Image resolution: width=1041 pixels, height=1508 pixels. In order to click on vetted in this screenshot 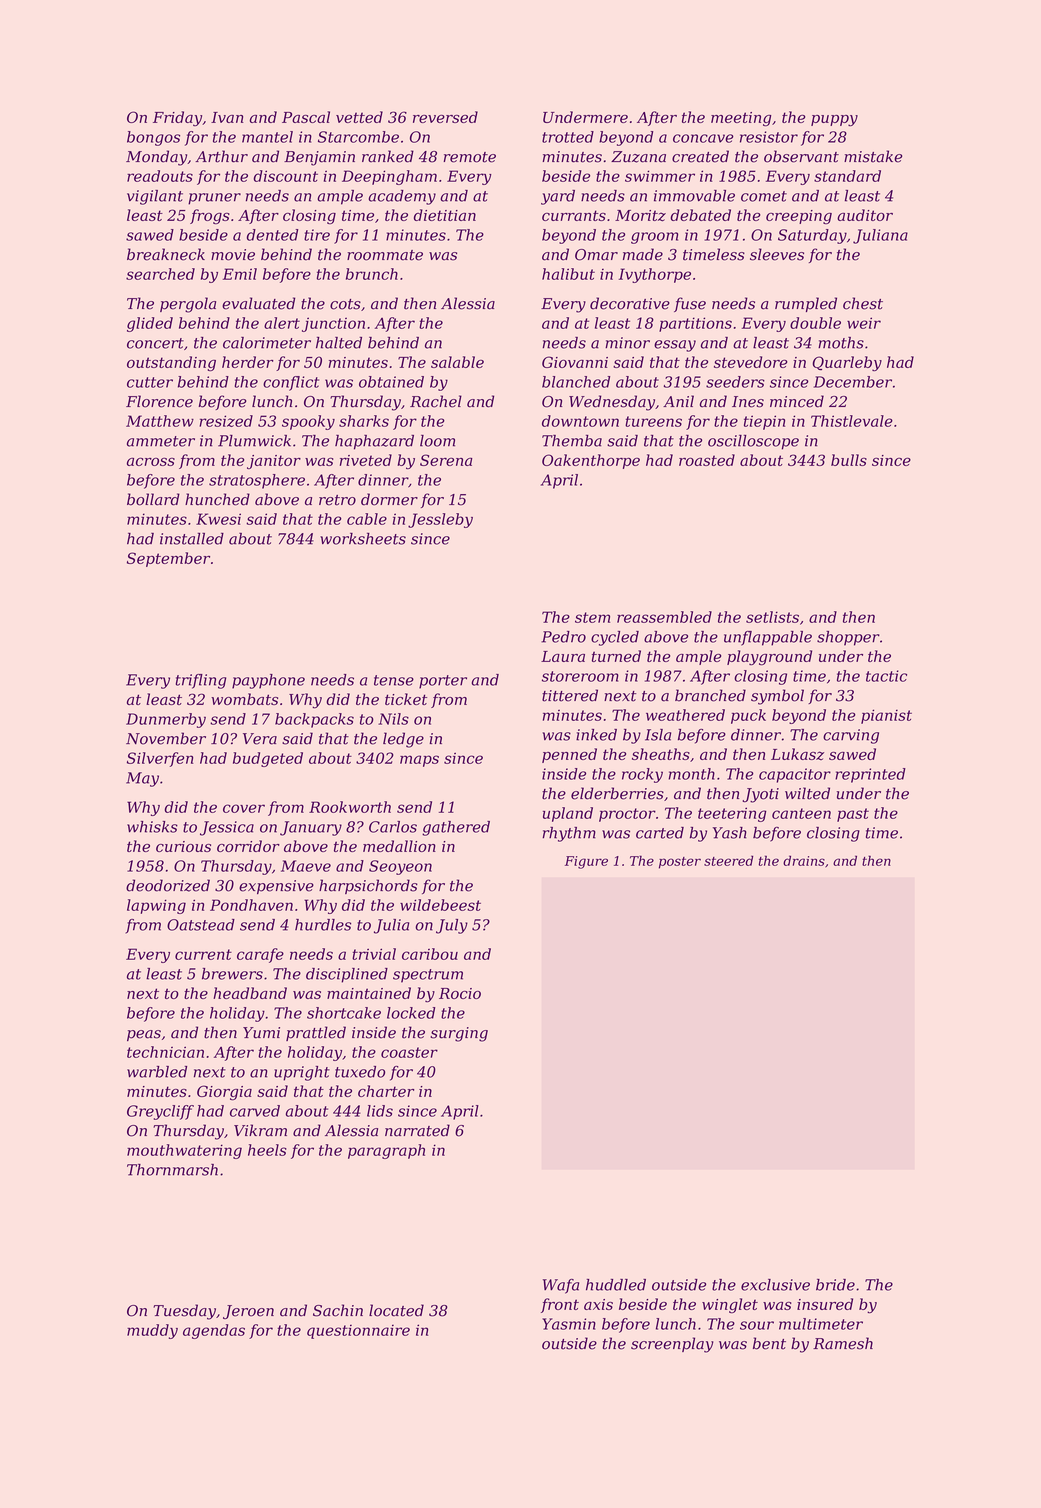, I will do `click(359, 117)`.
